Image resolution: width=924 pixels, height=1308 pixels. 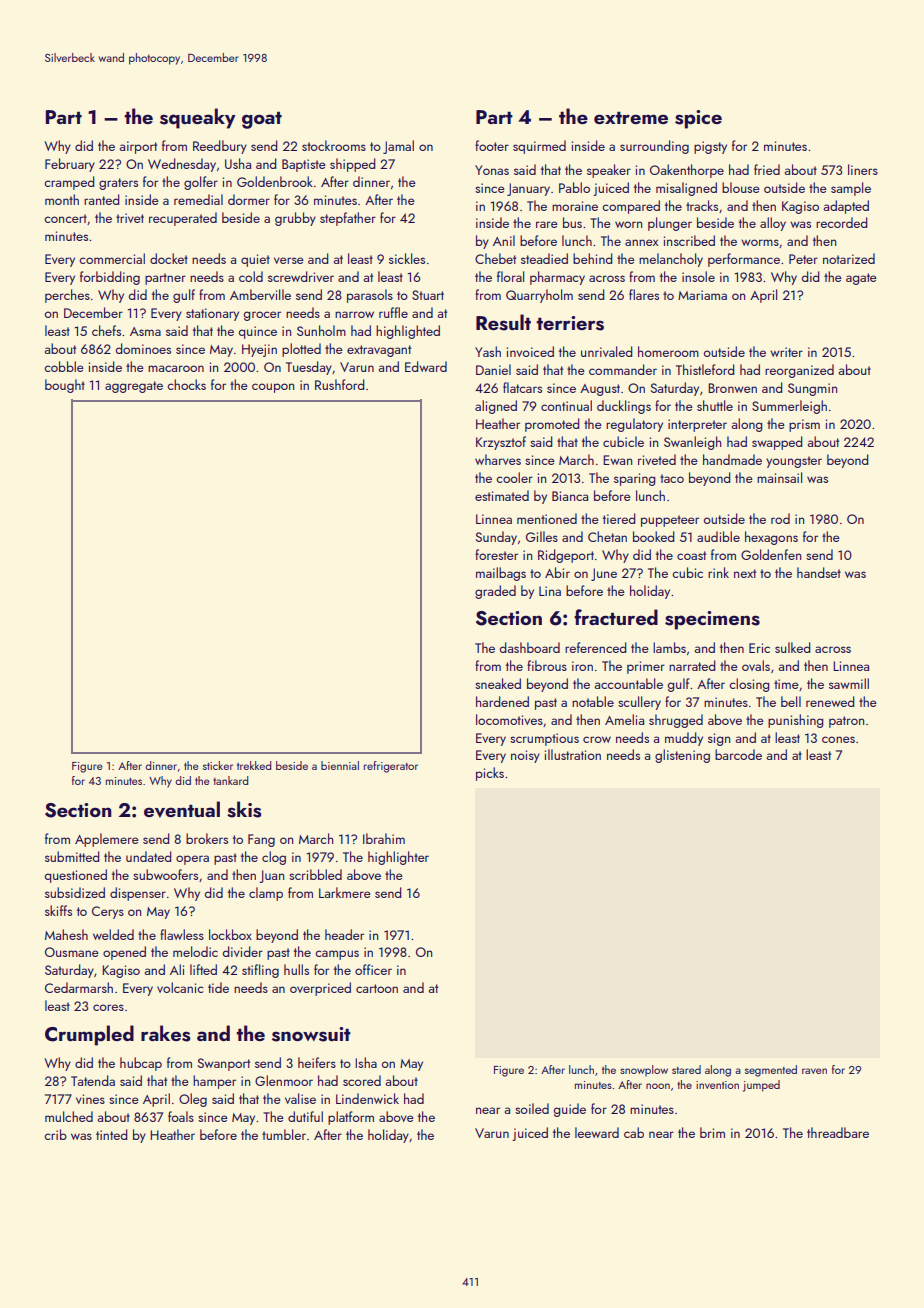 I want to click on rink, so click(x=718, y=572).
